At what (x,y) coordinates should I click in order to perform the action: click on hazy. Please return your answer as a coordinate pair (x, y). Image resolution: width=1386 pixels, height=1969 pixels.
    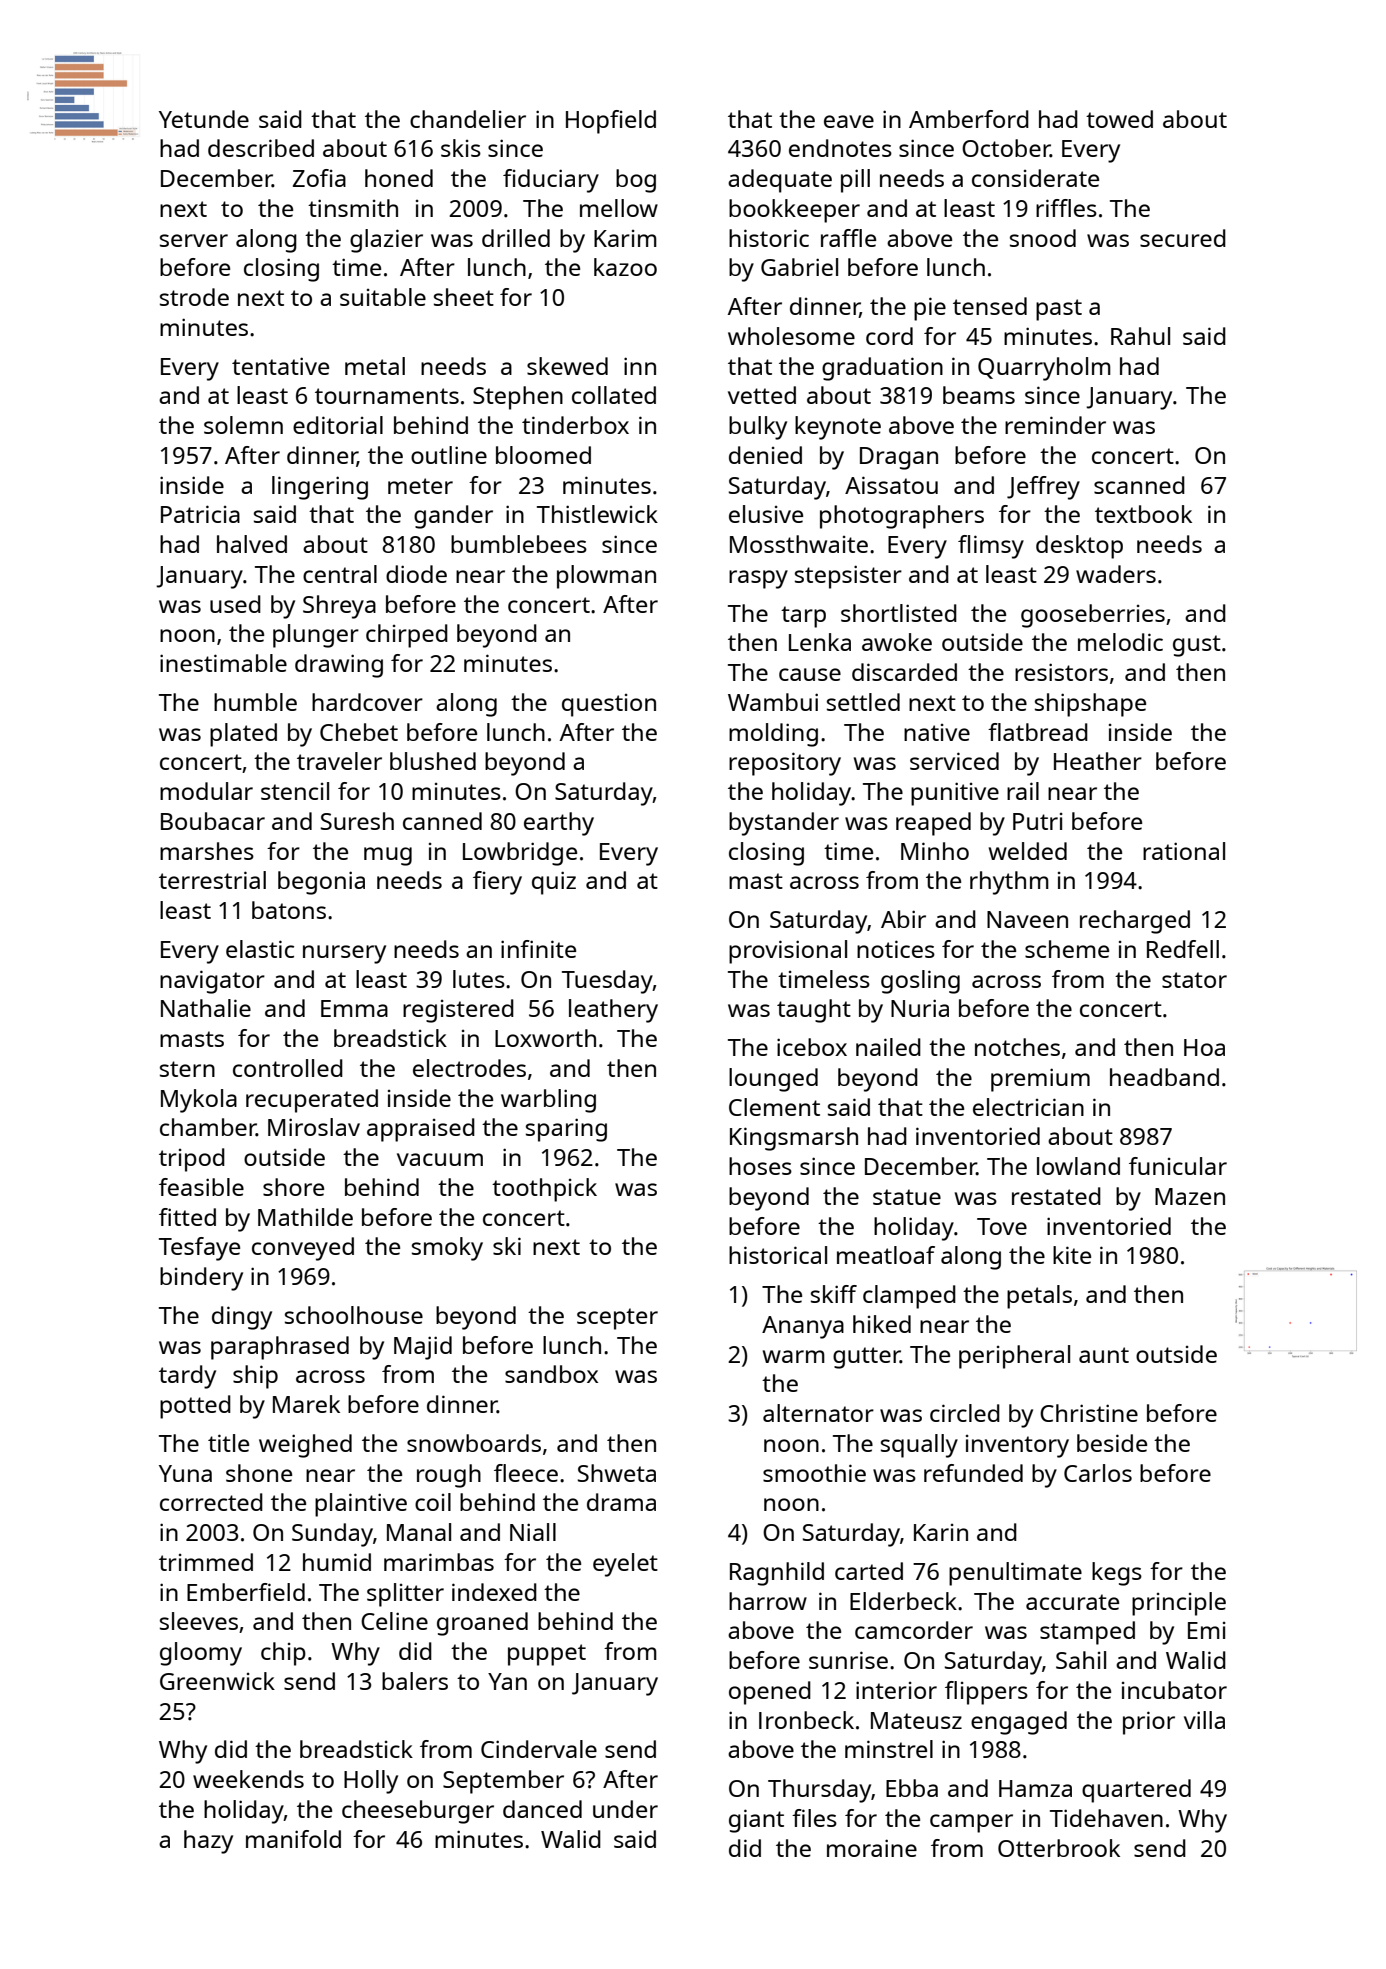
    Looking at the image, I should click on (208, 1842).
